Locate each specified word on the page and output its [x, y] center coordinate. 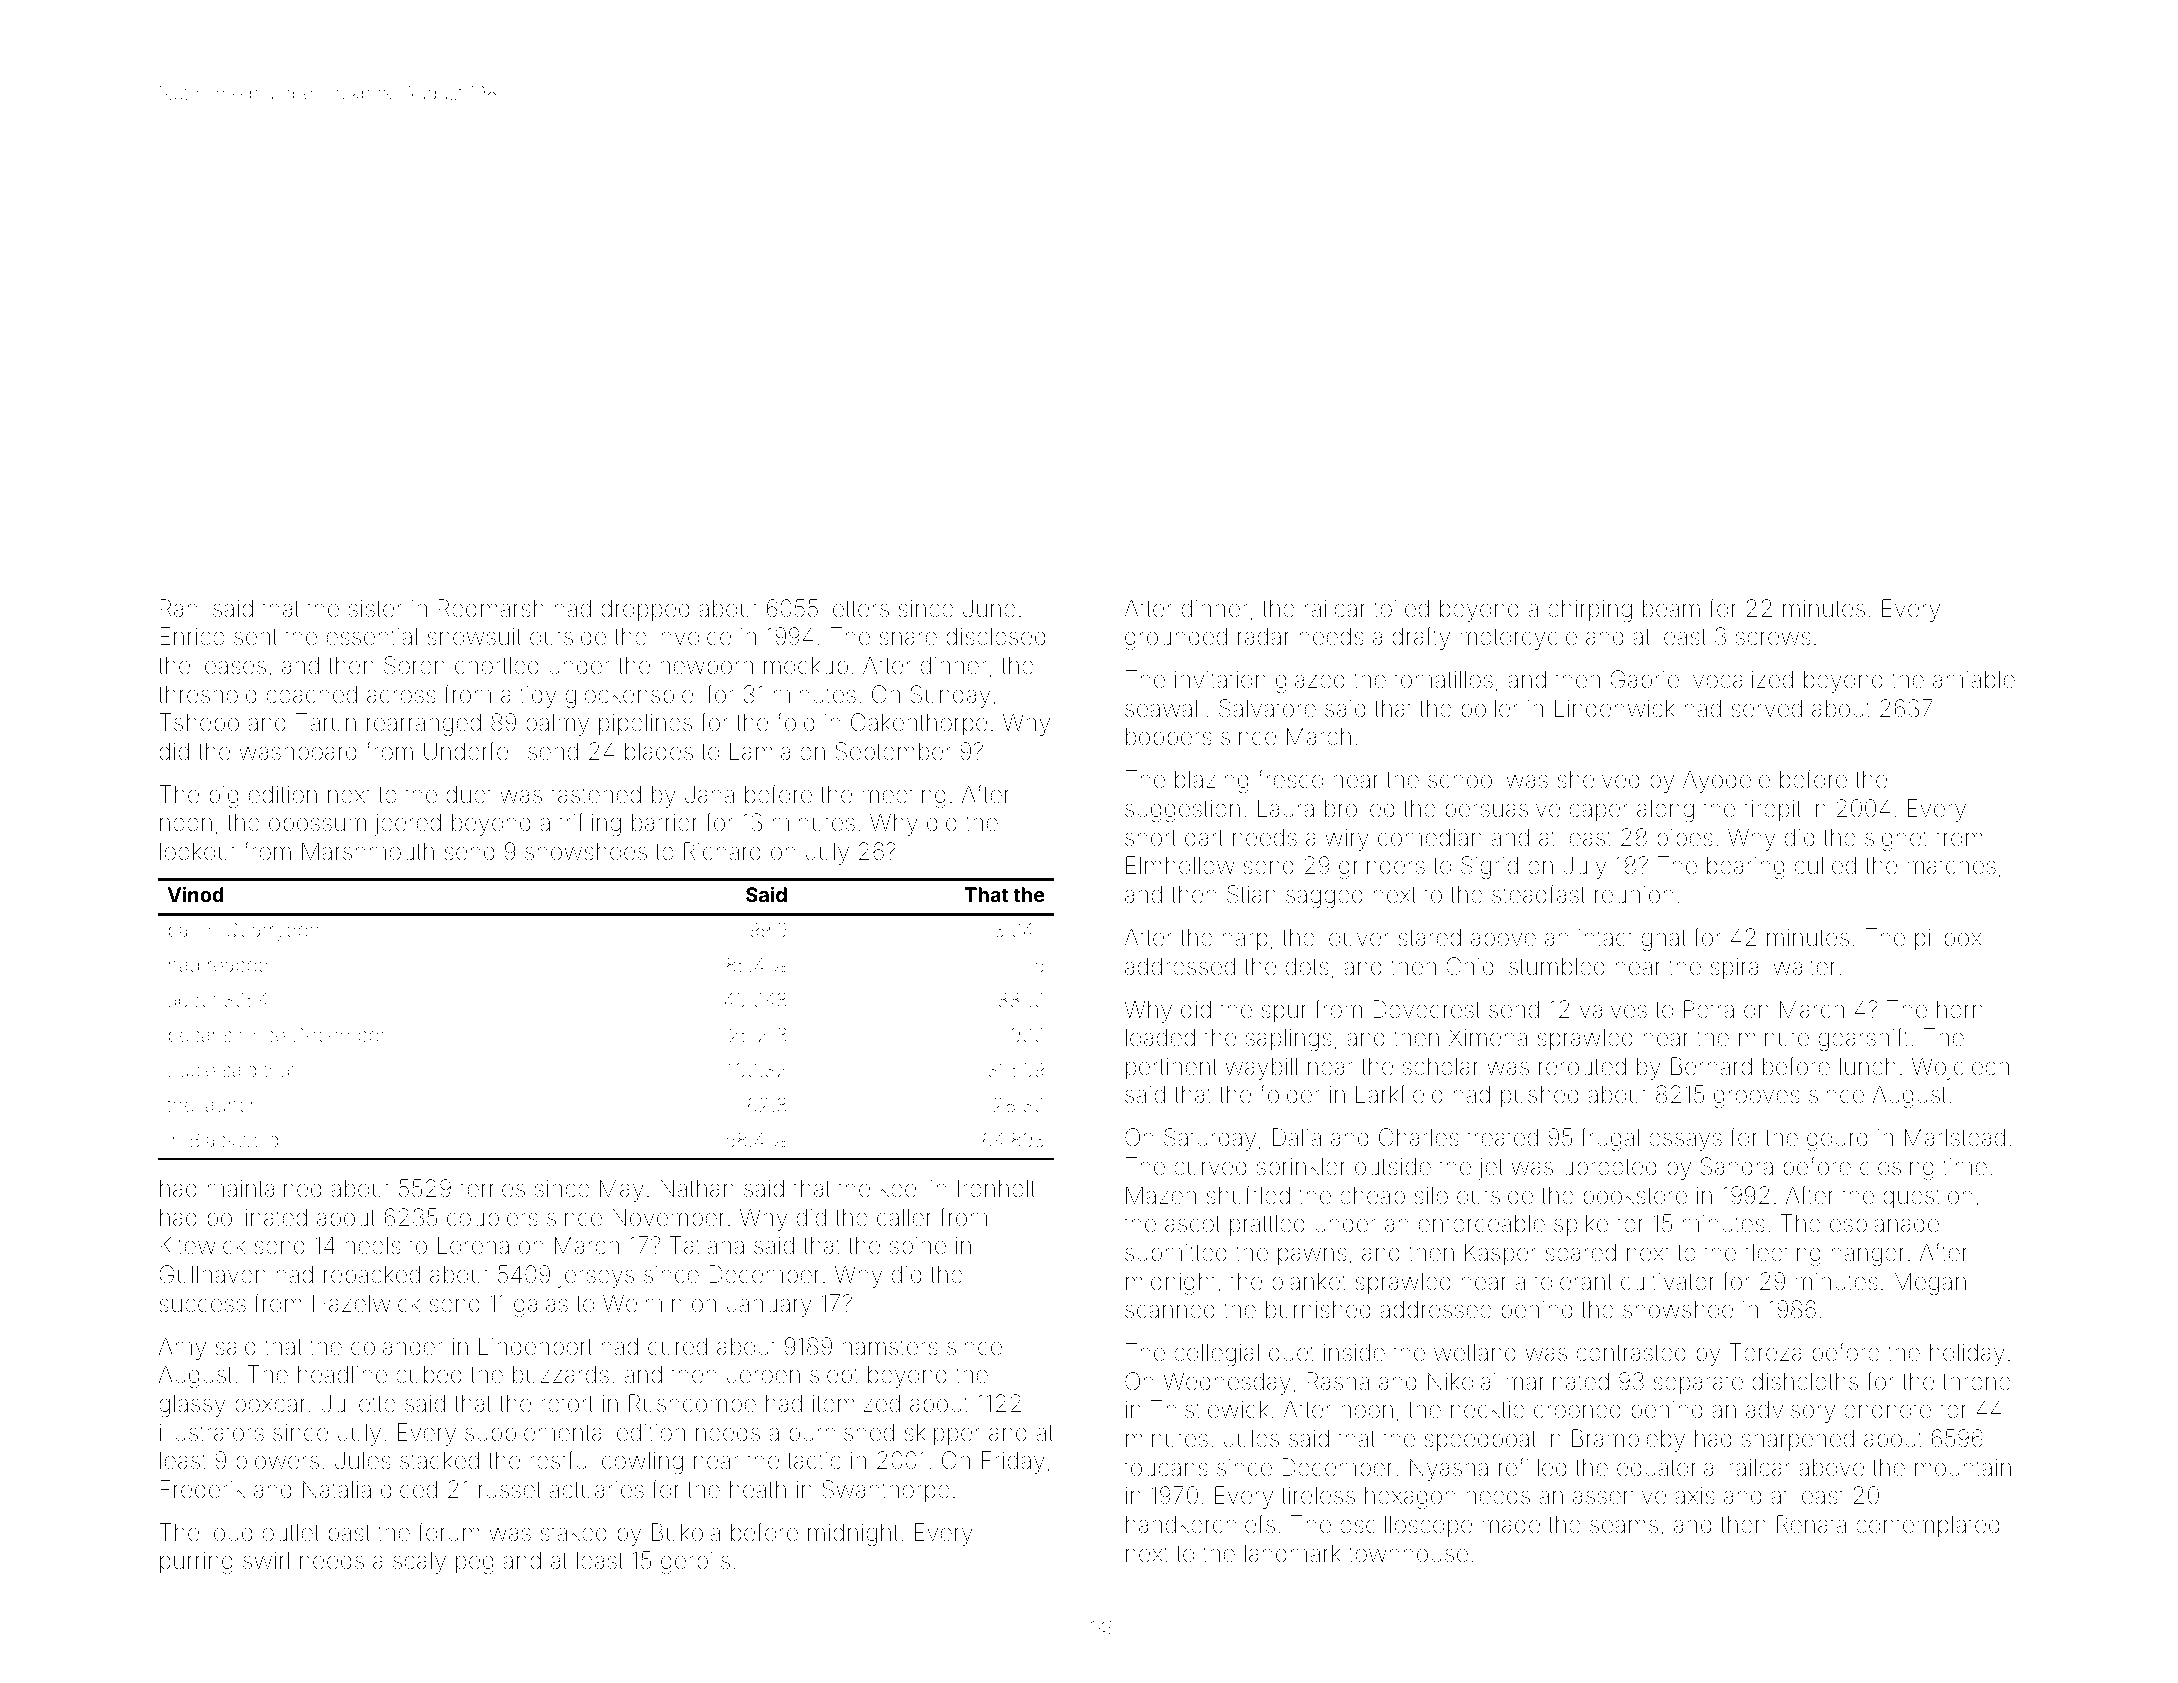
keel [900, 1189]
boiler [1490, 708]
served [1766, 708]
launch [230, 1105]
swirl [266, 1560]
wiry [1347, 840]
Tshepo [199, 724]
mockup [806, 667]
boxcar [270, 1404]
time [1965, 1167]
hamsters [890, 1347]
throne [1976, 1382]
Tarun [326, 722]
